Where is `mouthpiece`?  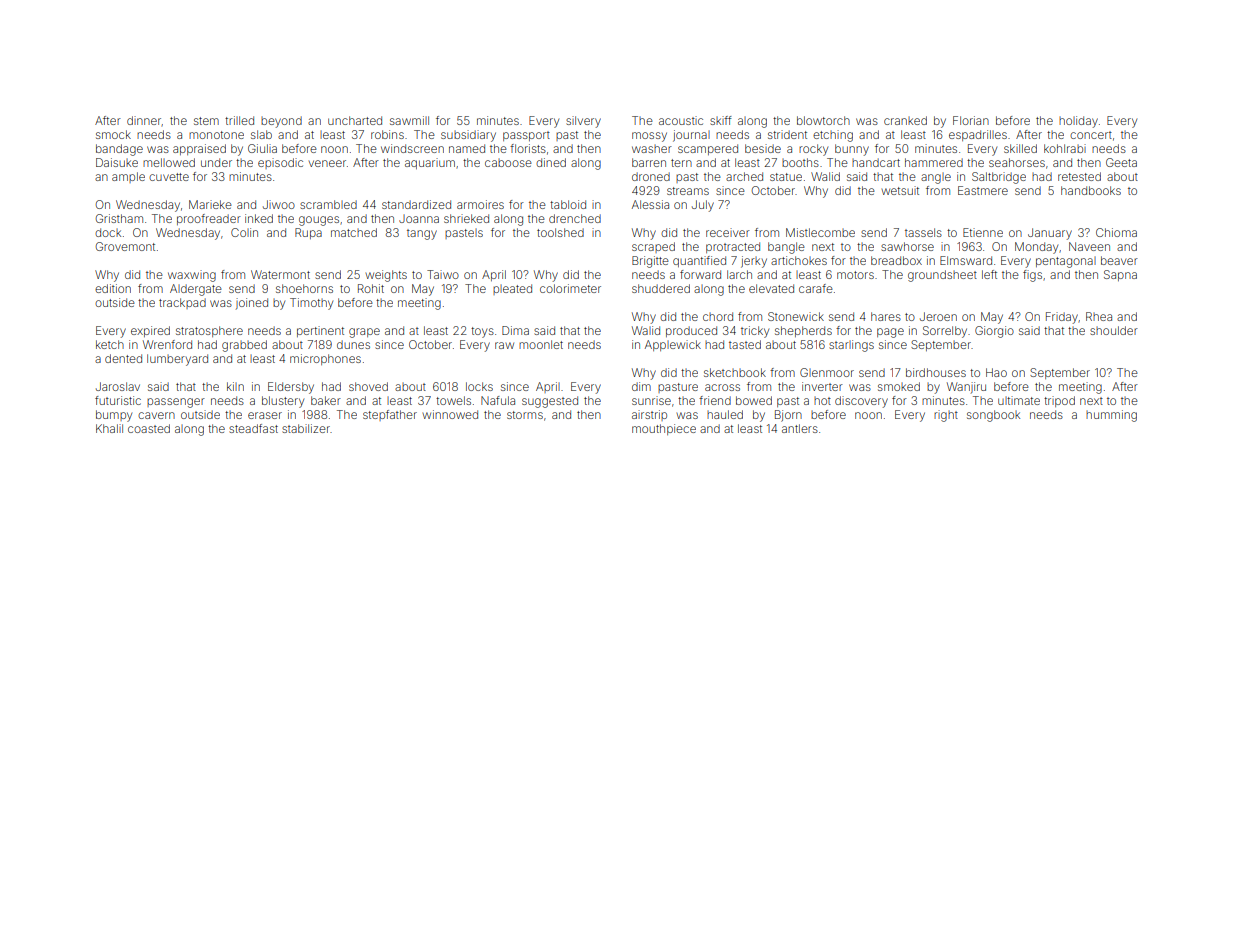 mouthpiece is located at coordinates (664, 429).
